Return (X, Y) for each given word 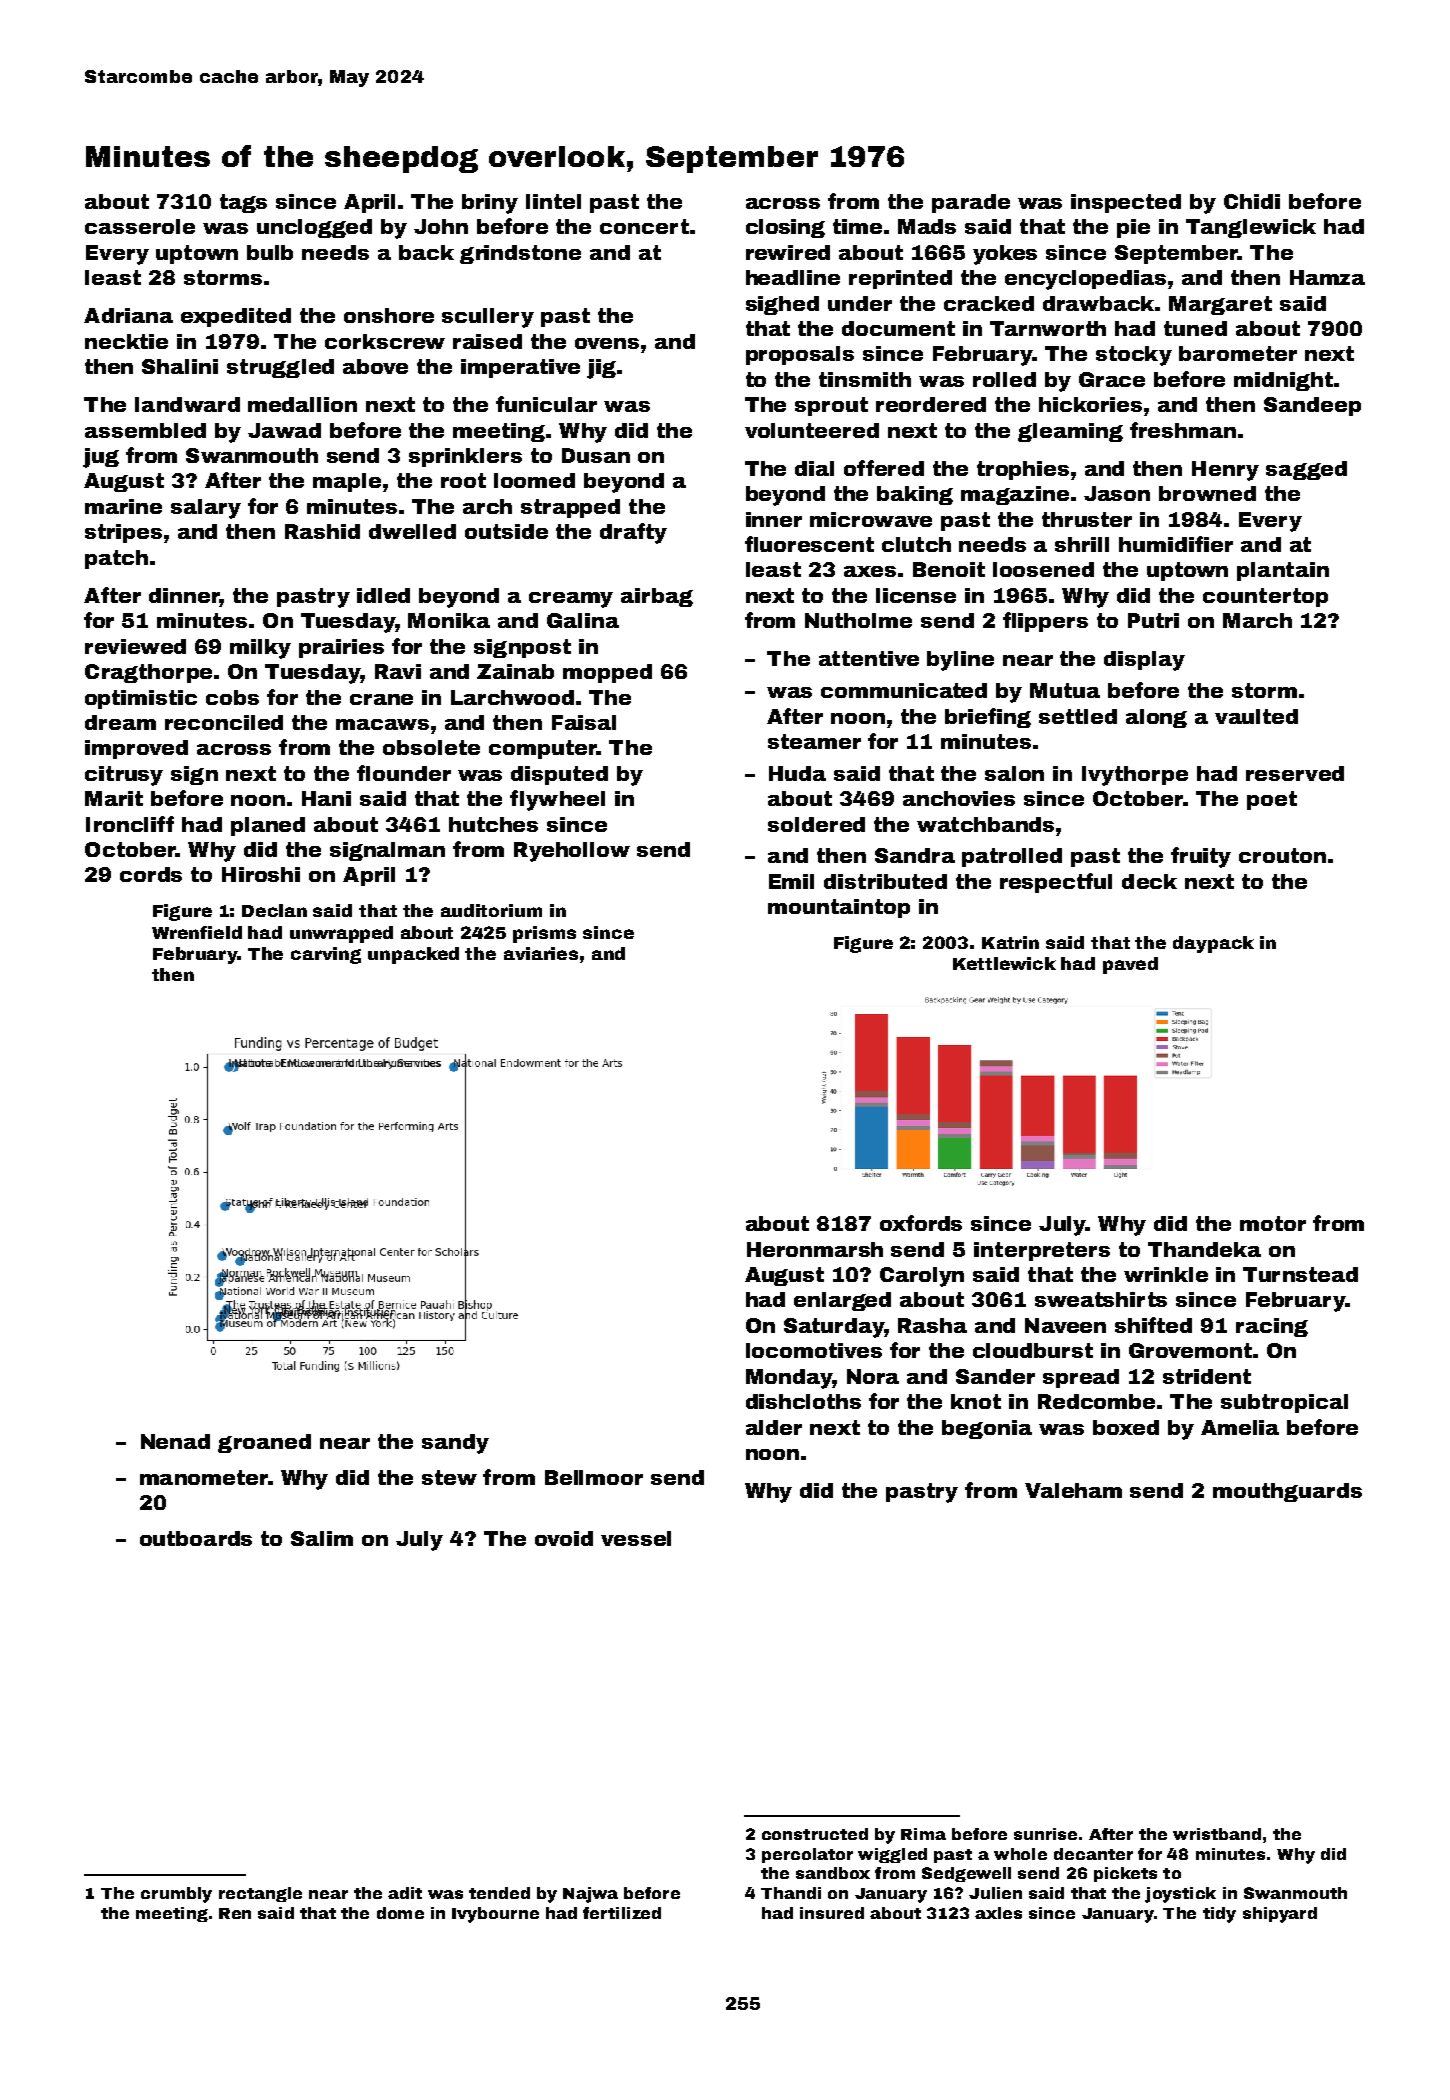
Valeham (1073, 1490)
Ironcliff (130, 824)
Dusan (596, 455)
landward (187, 404)
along (1156, 718)
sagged (1306, 470)
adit (405, 1893)
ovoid (564, 1538)
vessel (636, 1538)
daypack (1213, 944)
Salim (322, 1538)
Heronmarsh (815, 1249)
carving (326, 955)
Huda (797, 773)
